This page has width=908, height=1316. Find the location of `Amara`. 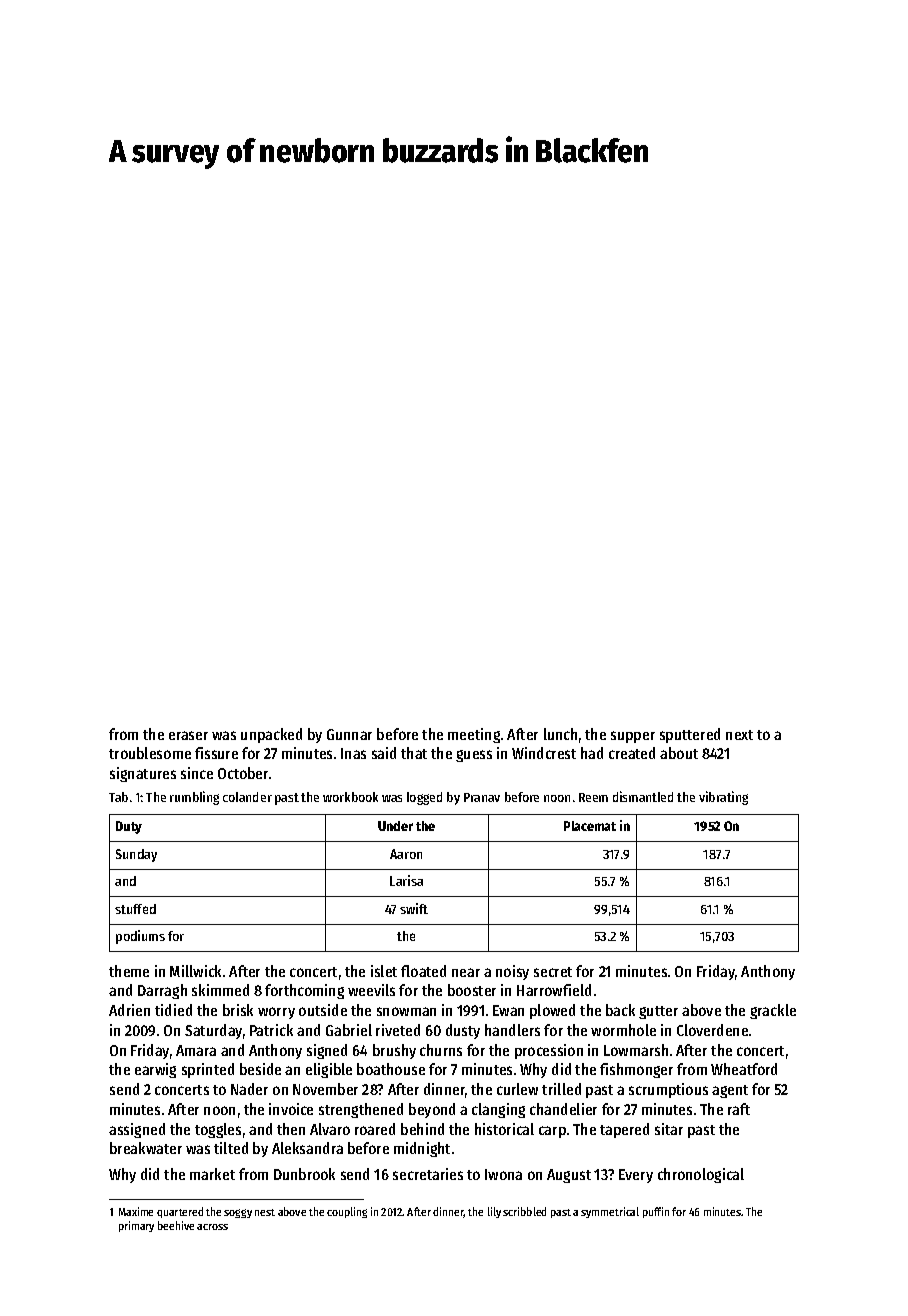

Amara is located at coordinates (196, 1050).
